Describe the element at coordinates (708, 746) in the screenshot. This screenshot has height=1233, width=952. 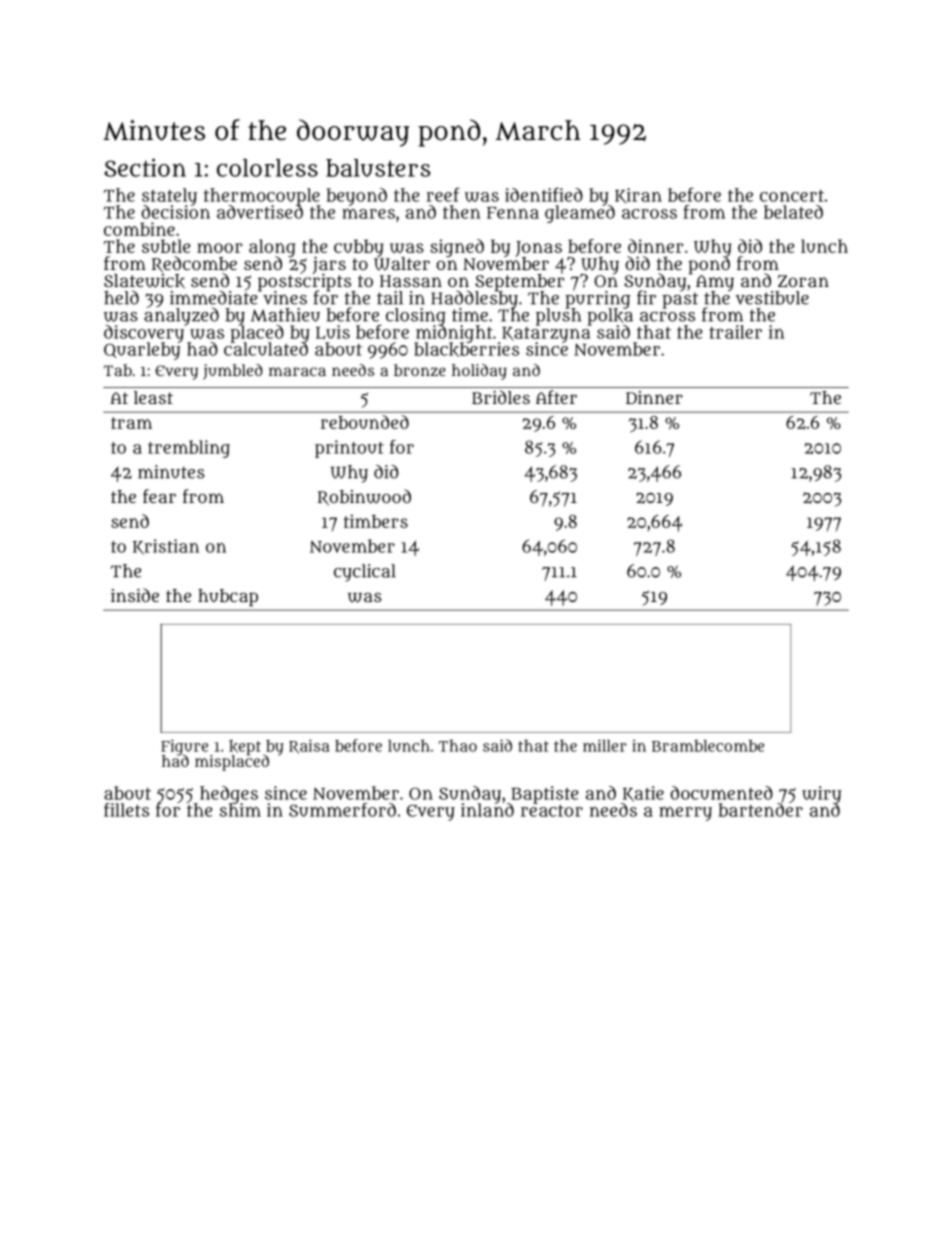
I see `Bramblecombe` at that location.
